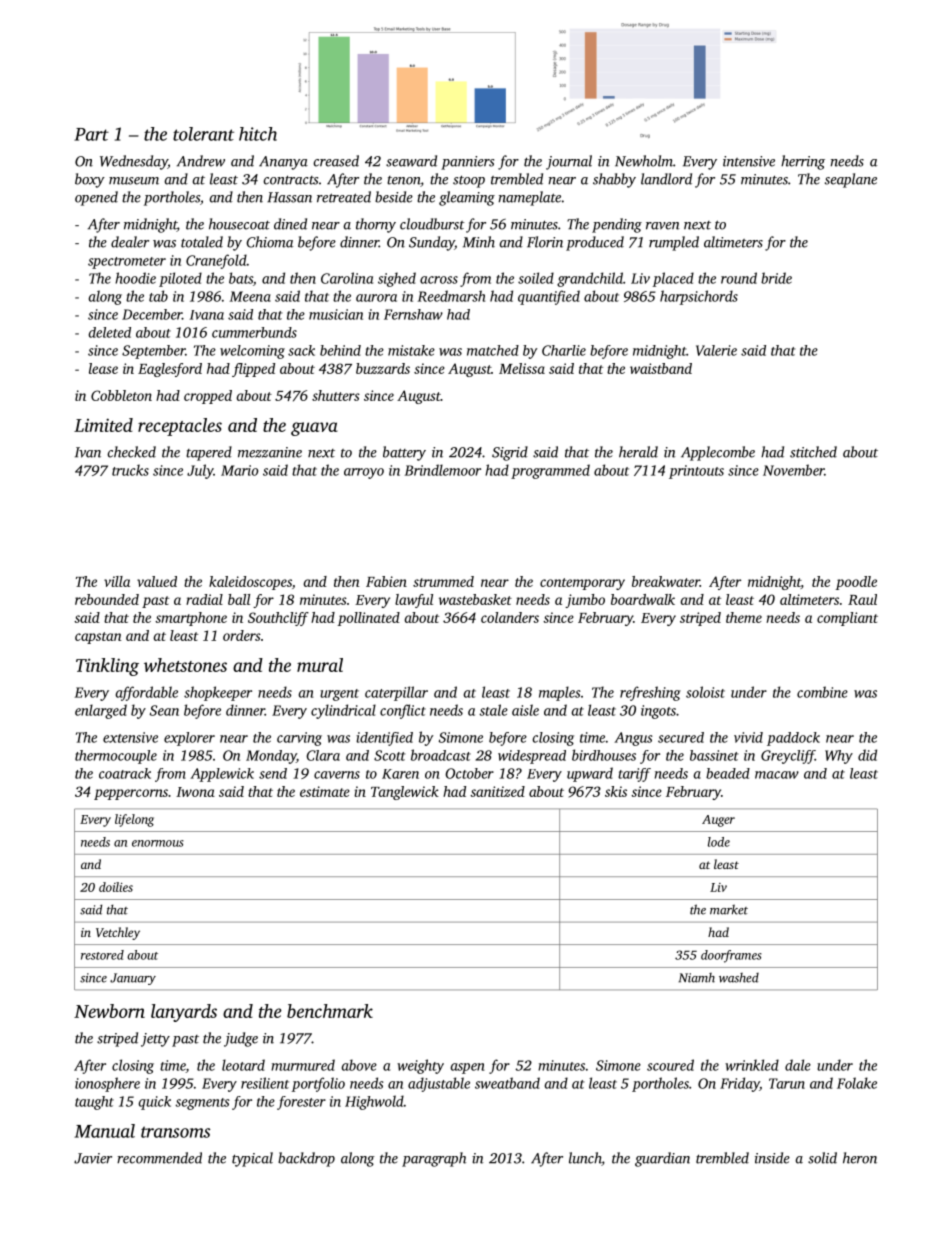 This screenshot has width=952, height=1233. I want to click on journal, so click(569, 162).
